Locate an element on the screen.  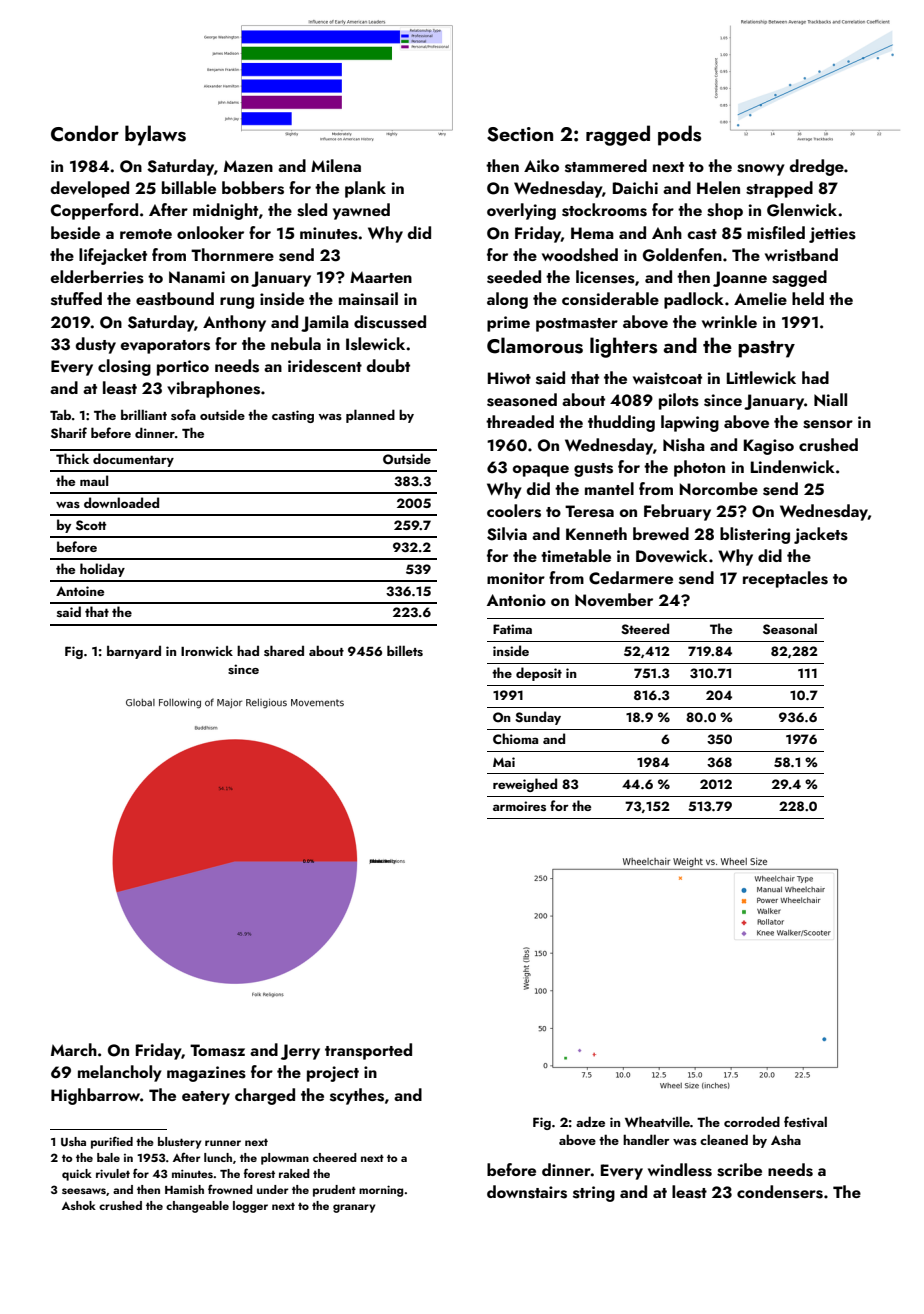
barnyard is located at coordinates (134, 652).
